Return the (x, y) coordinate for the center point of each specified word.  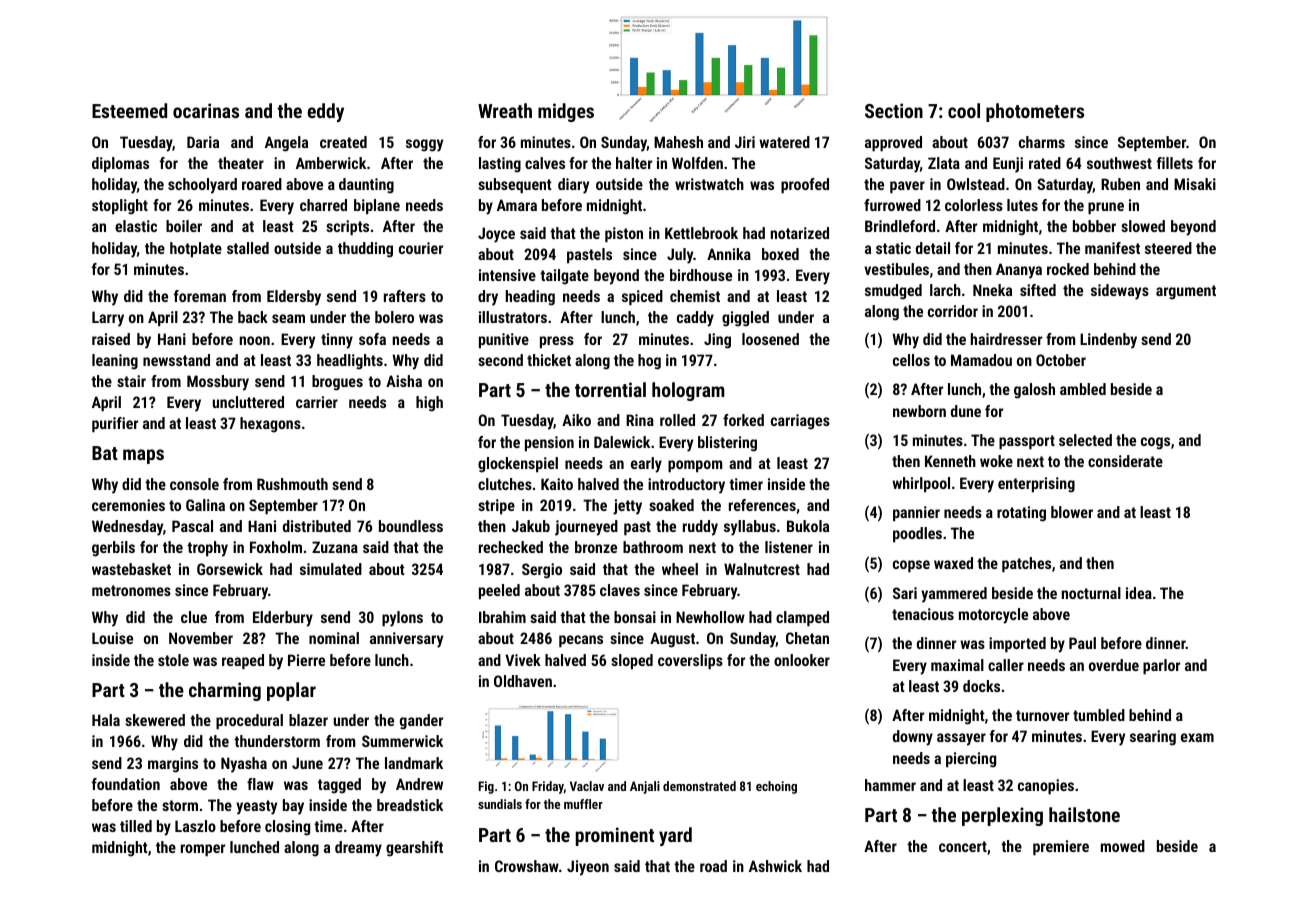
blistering (727, 444)
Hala (106, 720)
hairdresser (1006, 339)
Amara (517, 205)
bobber (1094, 226)
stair (131, 381)
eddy (326, 112)
